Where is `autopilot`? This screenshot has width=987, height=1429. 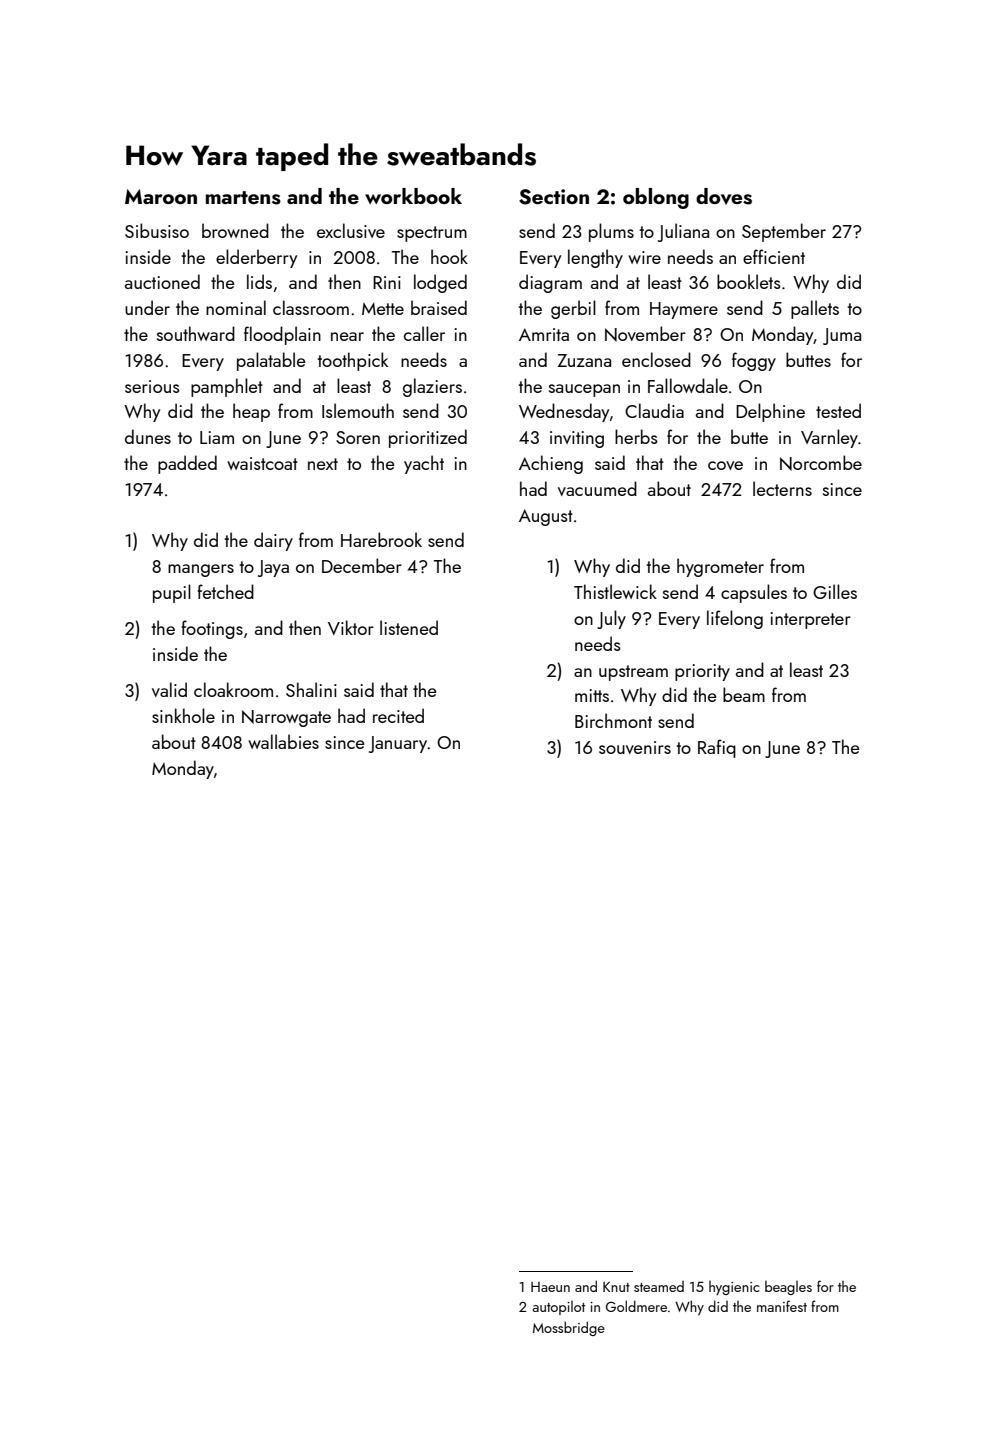 autopilot is located at coordinates (558, 1308).
